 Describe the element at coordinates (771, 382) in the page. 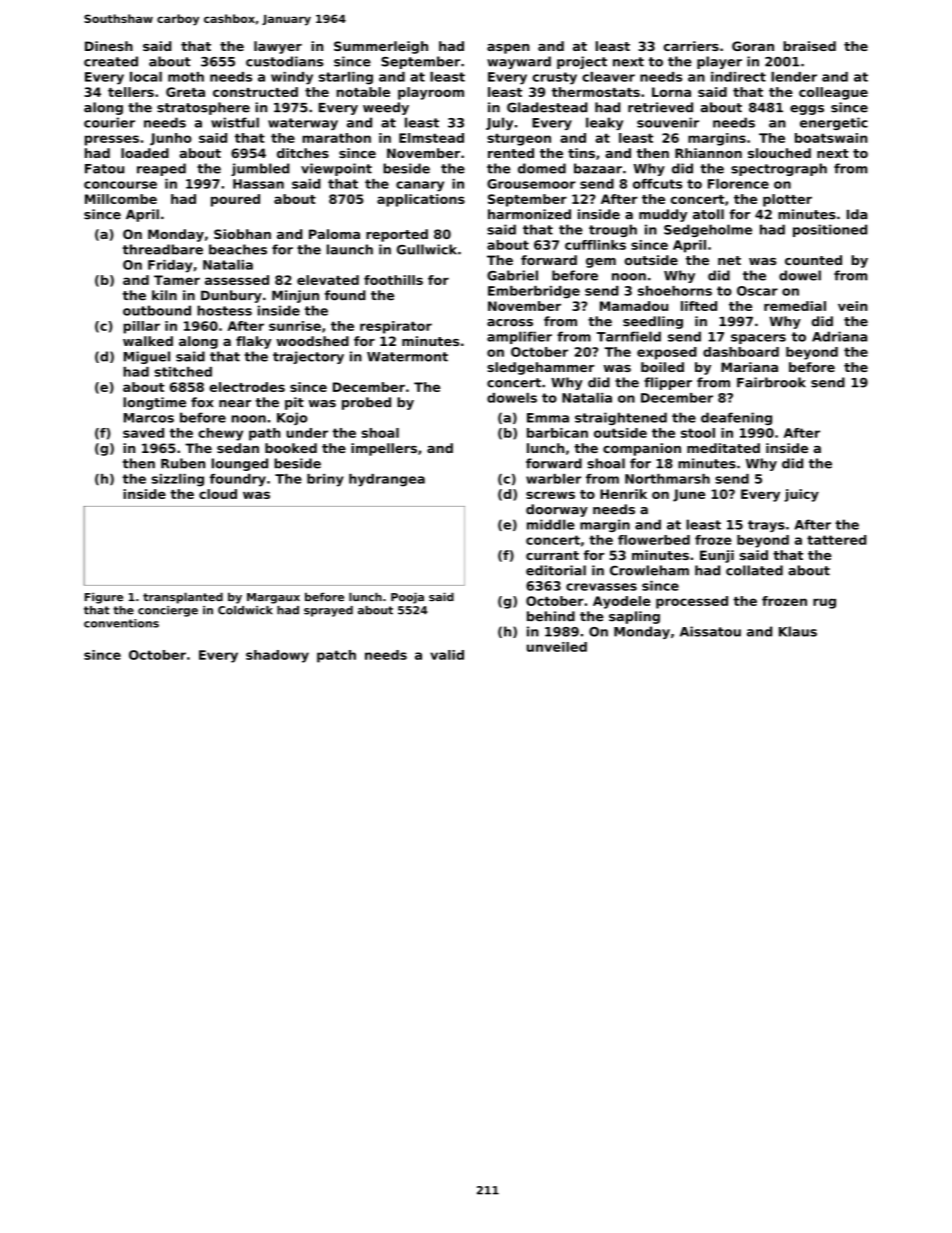

I see `Fairbrook` at that location.
